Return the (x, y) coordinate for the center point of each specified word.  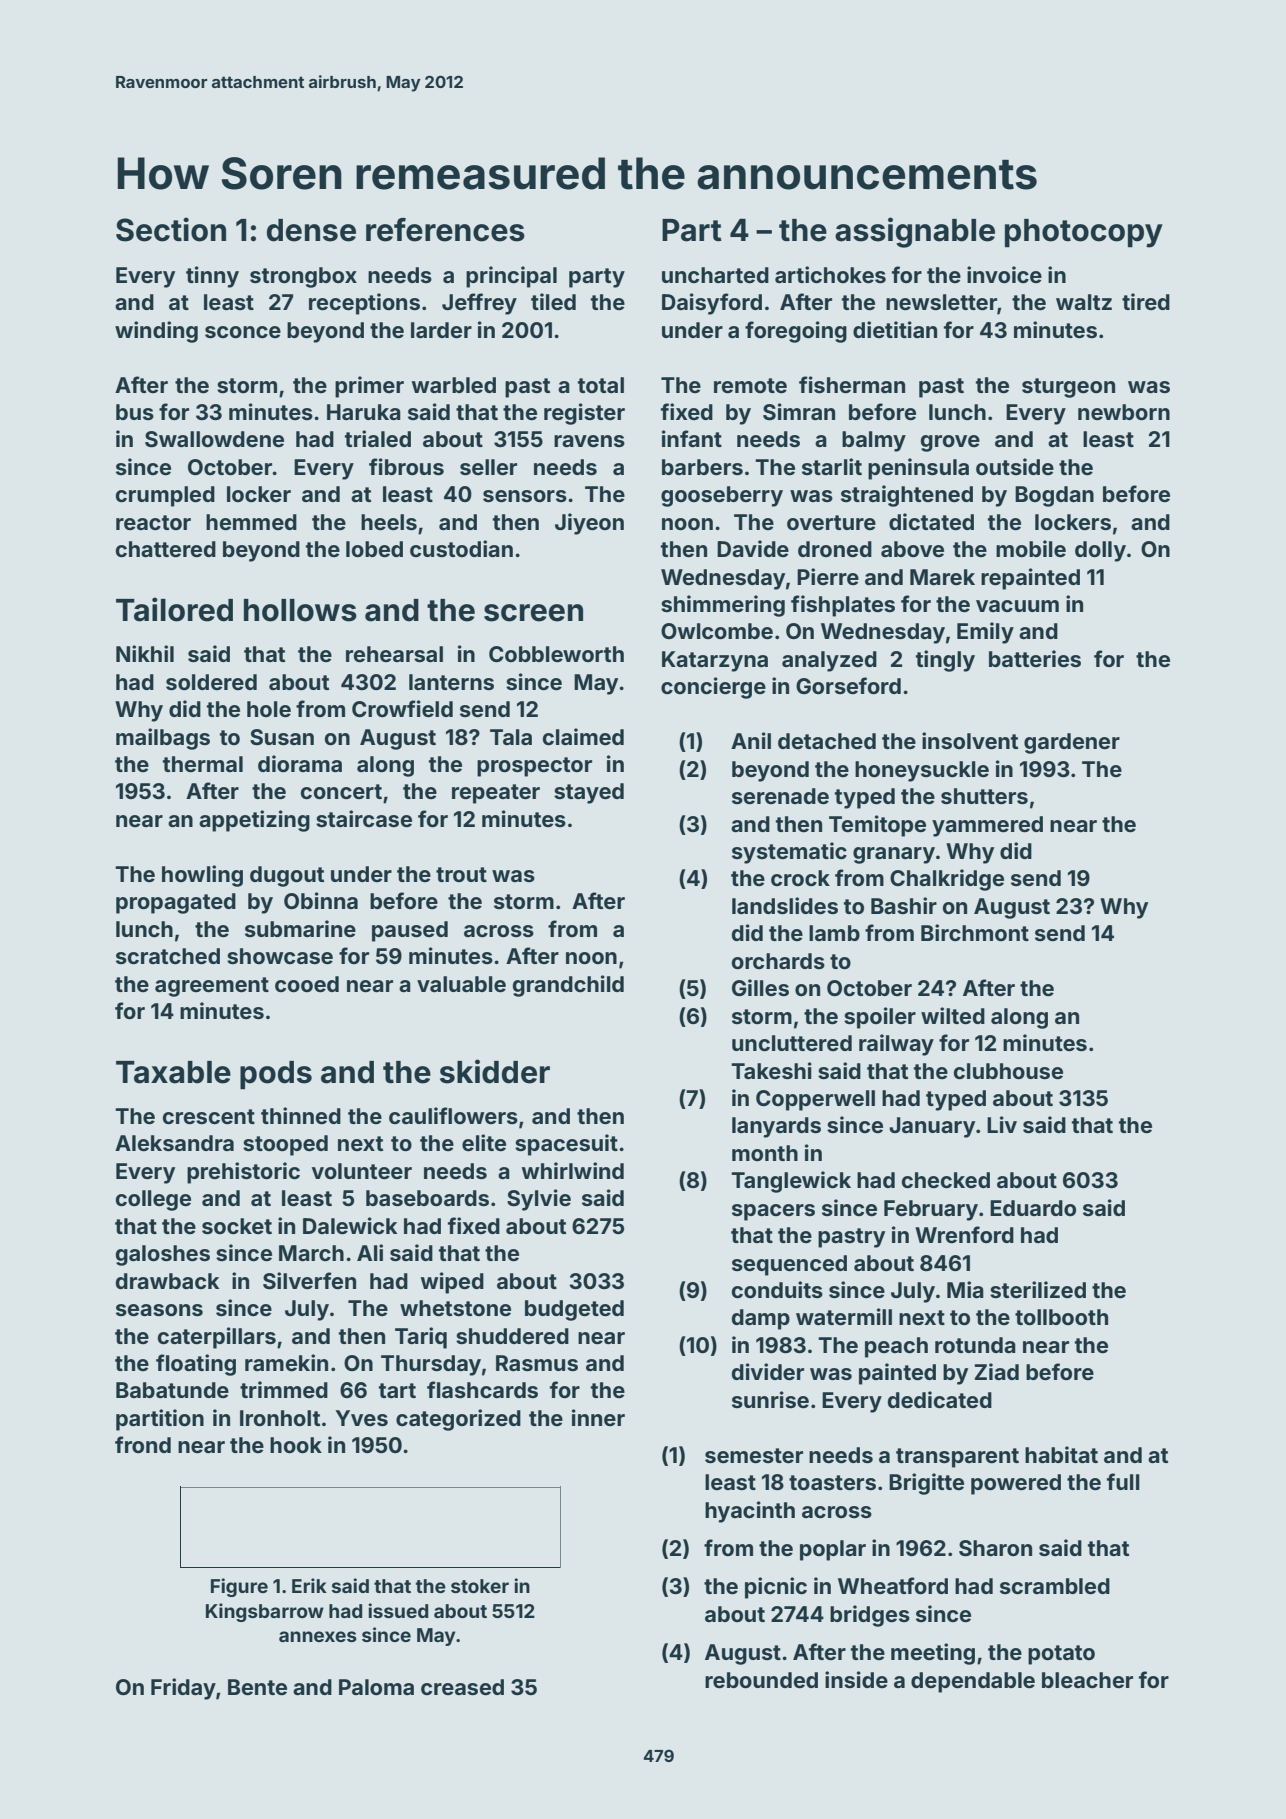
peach (896, 1347)
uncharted (715, 275)
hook (296, 1445)
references (445, 230)
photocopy (1084, 233)
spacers (773, 1212)
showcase (280, 956)
